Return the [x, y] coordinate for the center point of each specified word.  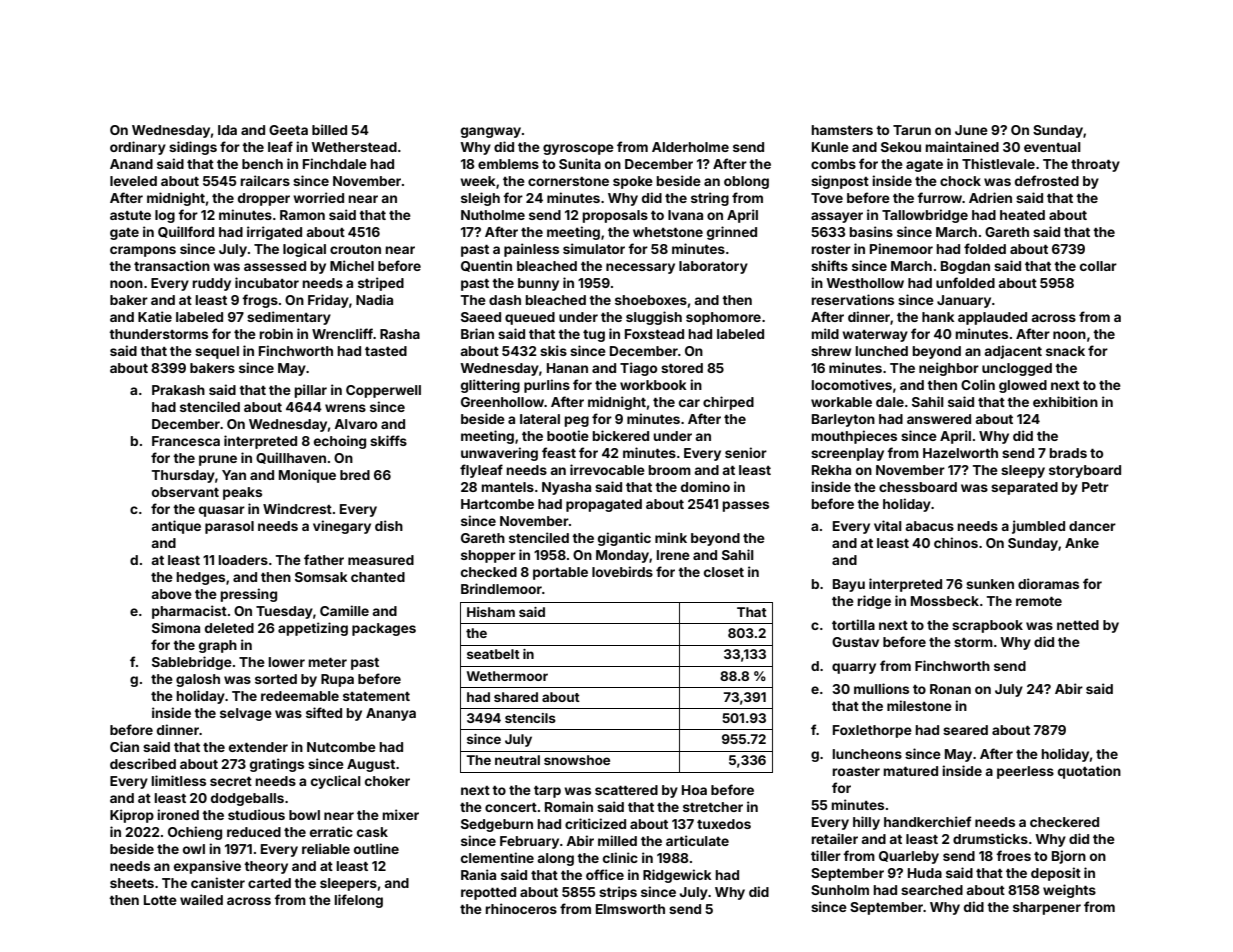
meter [328, 662]
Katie [155, 316]
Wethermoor [507, 676]
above [172, 594]
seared [965, 730]
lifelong [359, 901]
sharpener [1047, 908]
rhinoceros [521, 908]
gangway [491, 132]
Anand [131, 164]
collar [1098, 266]
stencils [530, 718]
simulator [594, 248]
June [971, 130]
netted [1078, 625]
